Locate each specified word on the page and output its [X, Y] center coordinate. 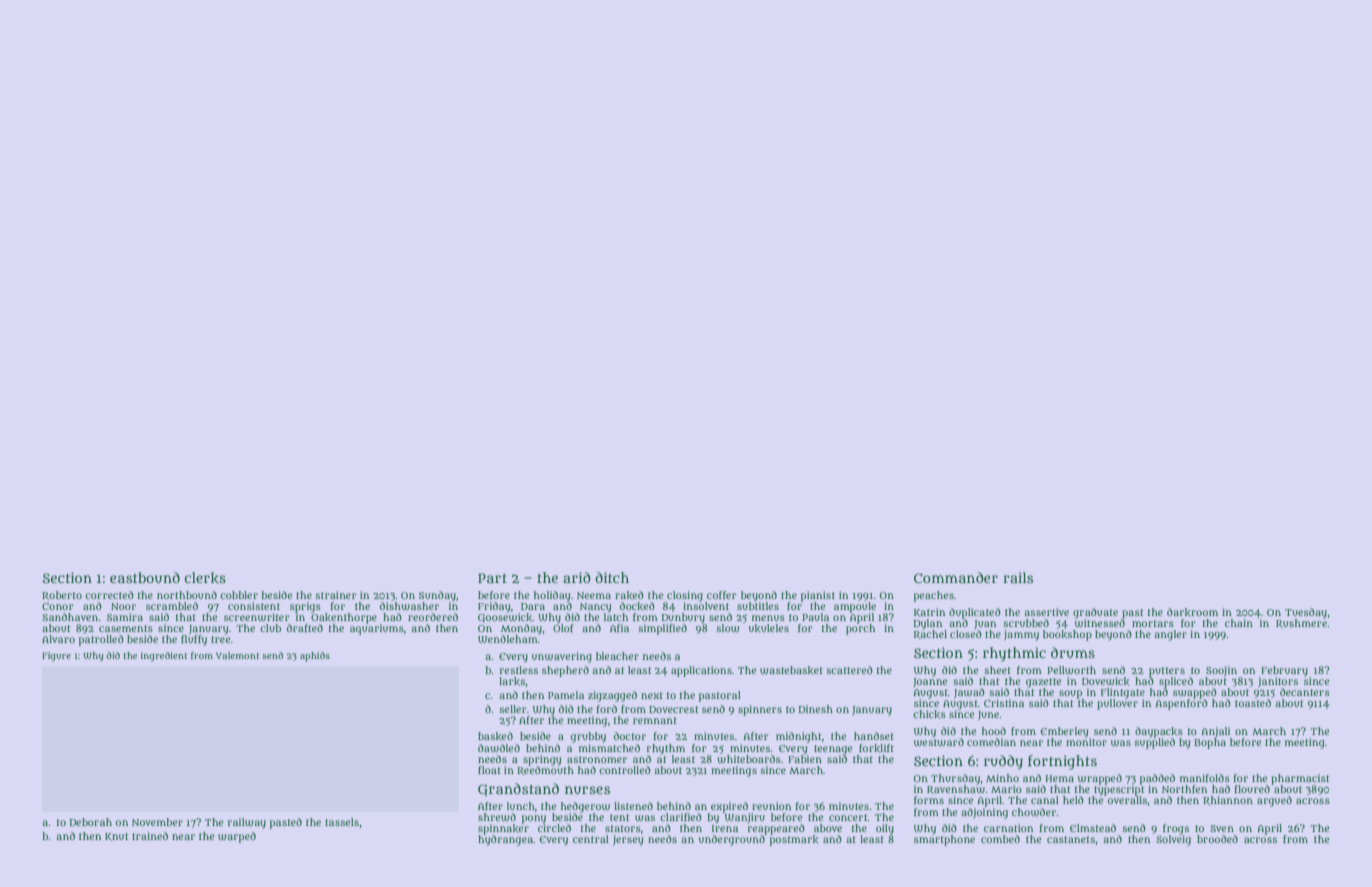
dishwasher [409, 606]
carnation [1008, 828]
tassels [342, 822]
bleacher [617, 656]
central [591, 839]
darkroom [1192, 612]
